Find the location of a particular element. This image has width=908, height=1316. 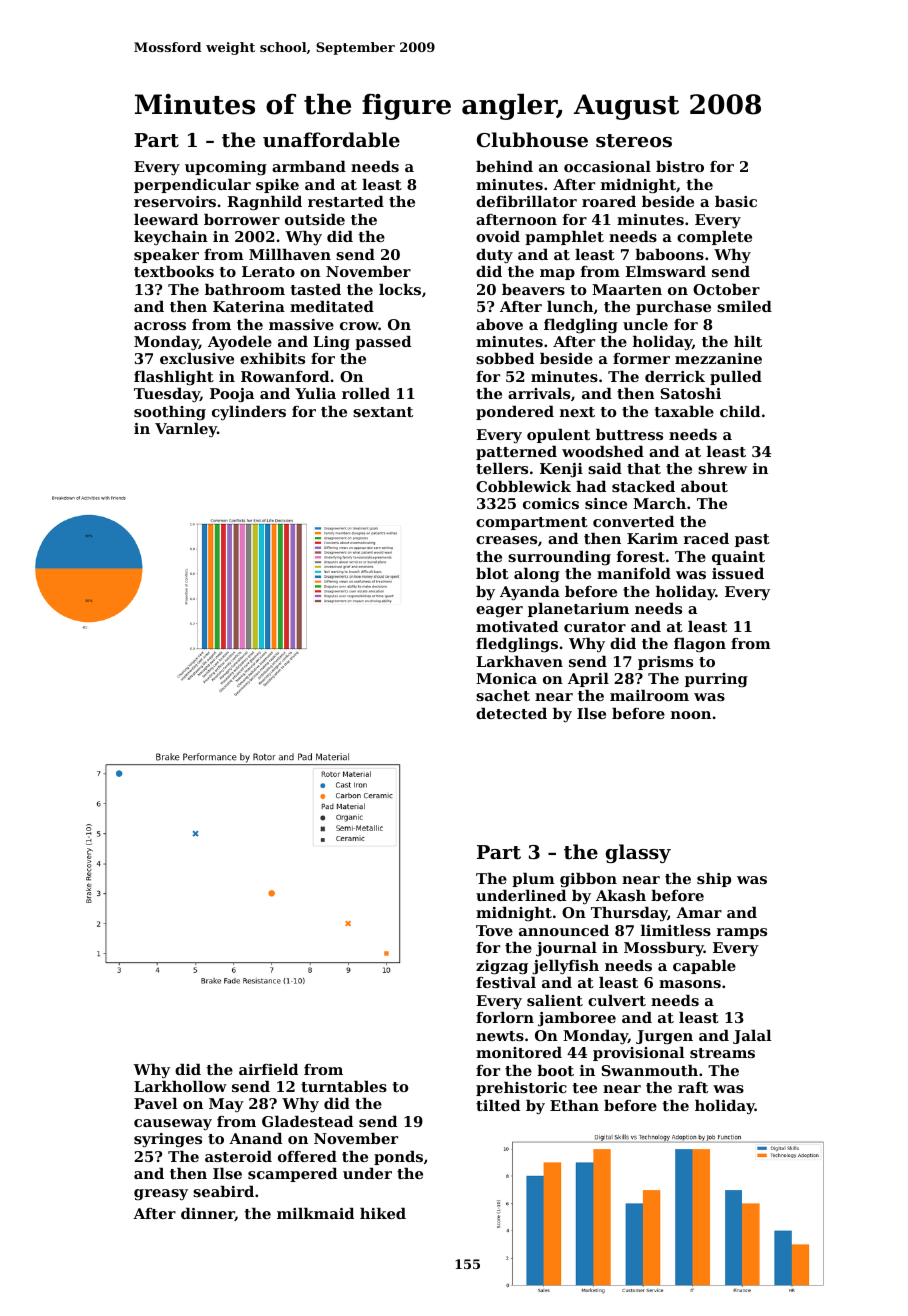

upcoming is located at coordinates (226, 168).
